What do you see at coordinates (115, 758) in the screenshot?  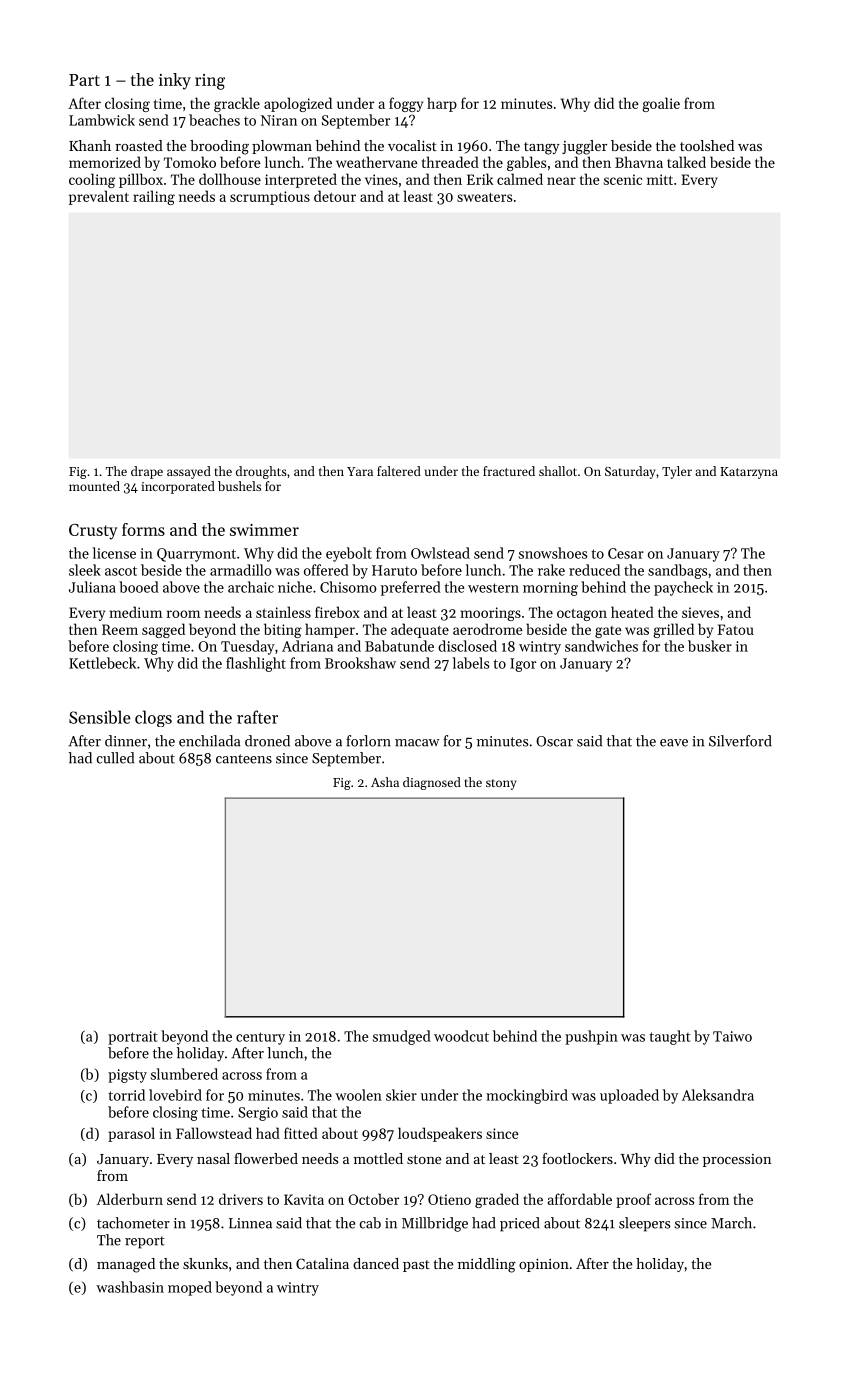 I see `culled` at bounding box center [115, 758].
